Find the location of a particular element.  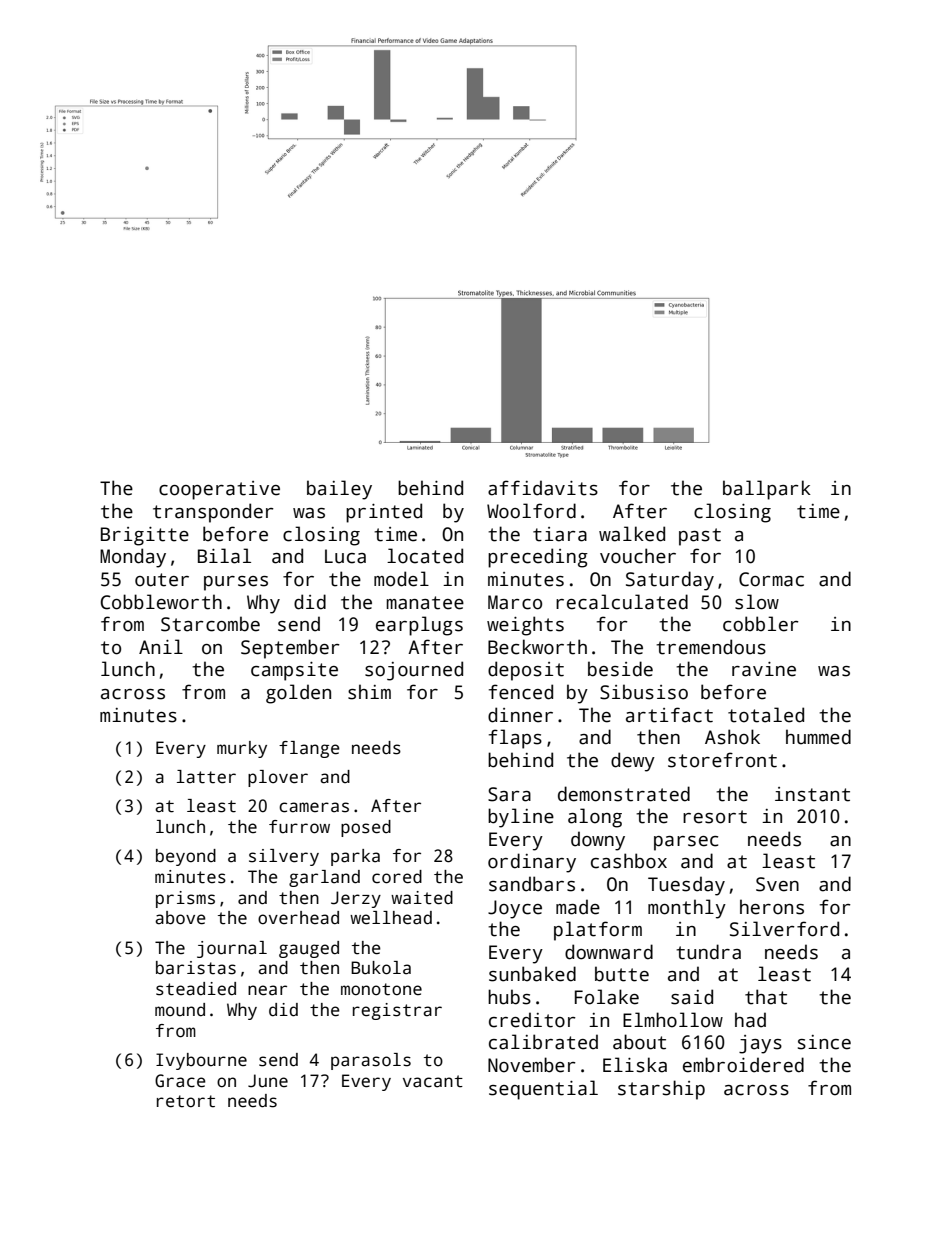

ordinary is located at coordinates (532, 863).
